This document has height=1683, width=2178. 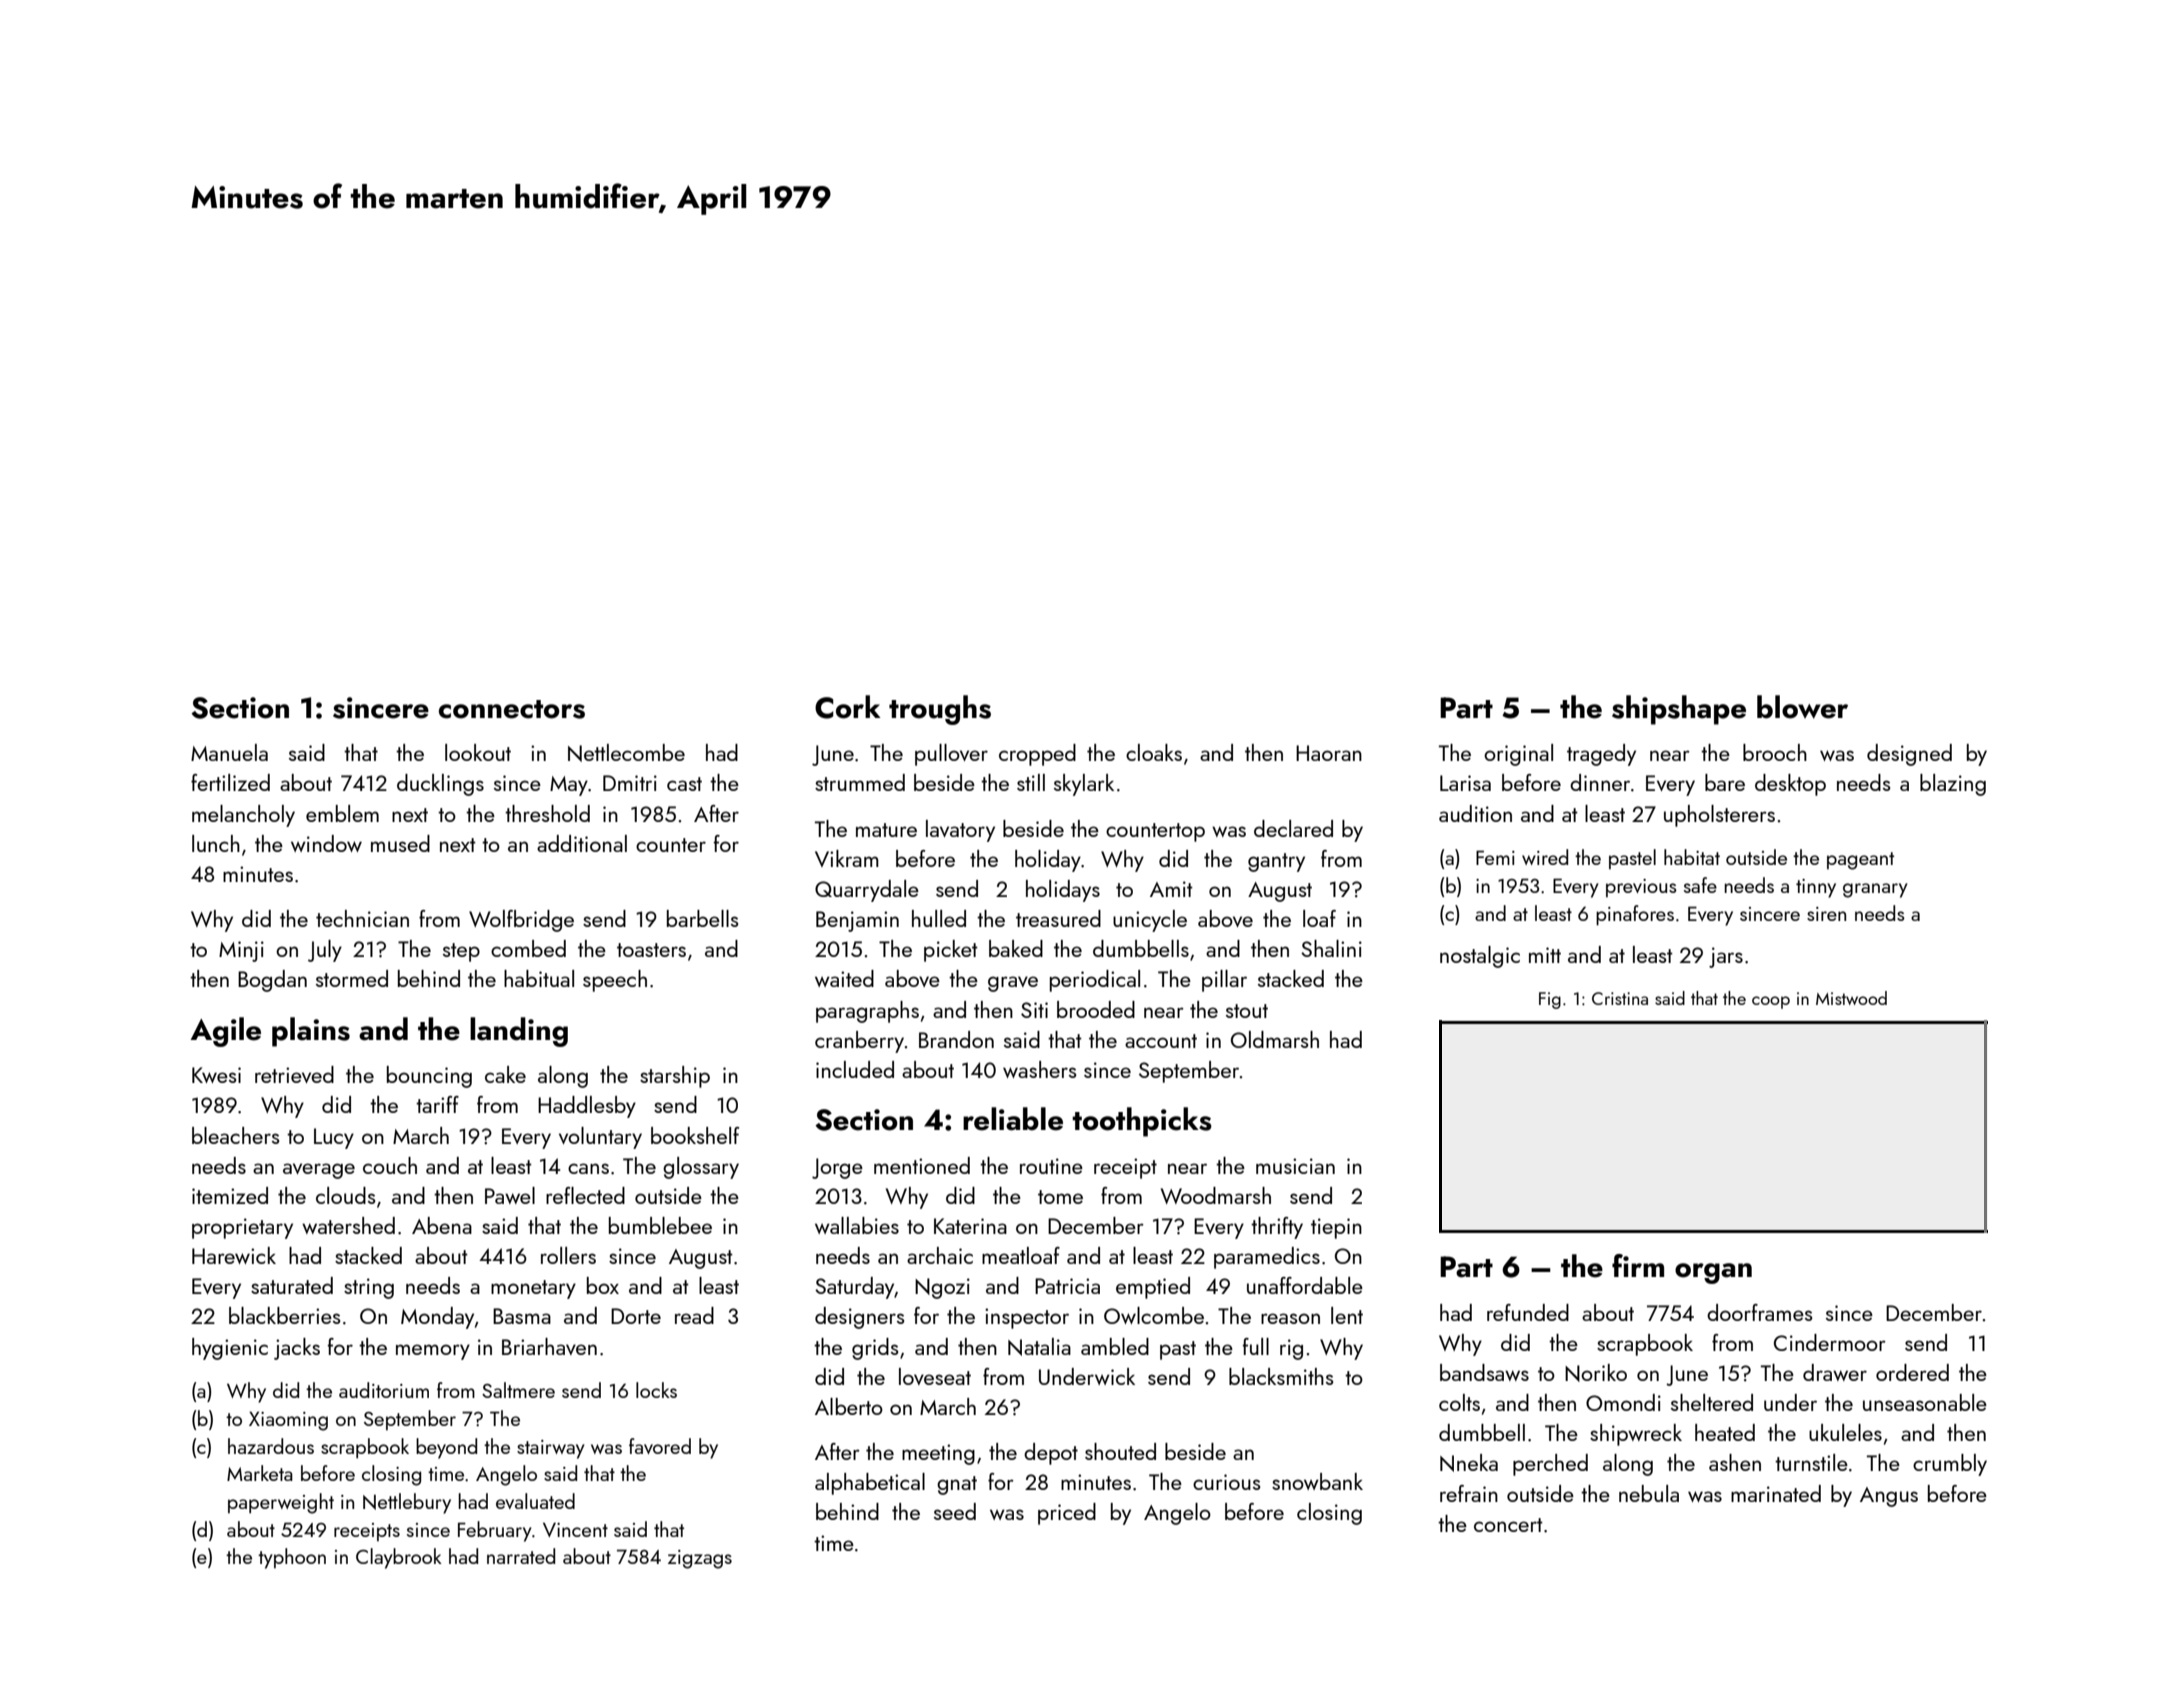 What do you see at coordinates (1638, 1265) in the document?
I see `firm` at bounding box center [1638, 1265].
